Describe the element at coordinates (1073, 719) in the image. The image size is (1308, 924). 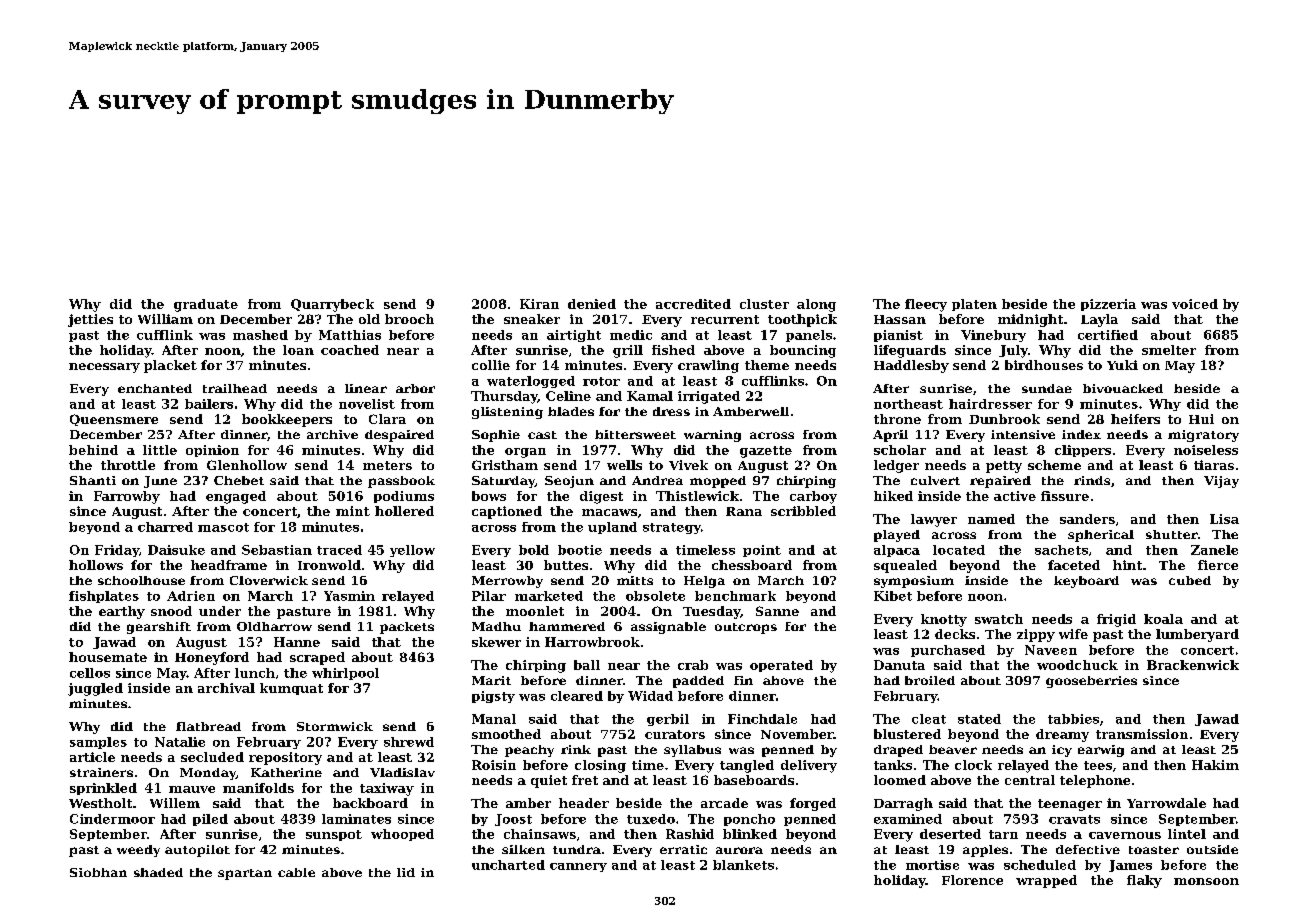
I see `tabbies` at that location.
